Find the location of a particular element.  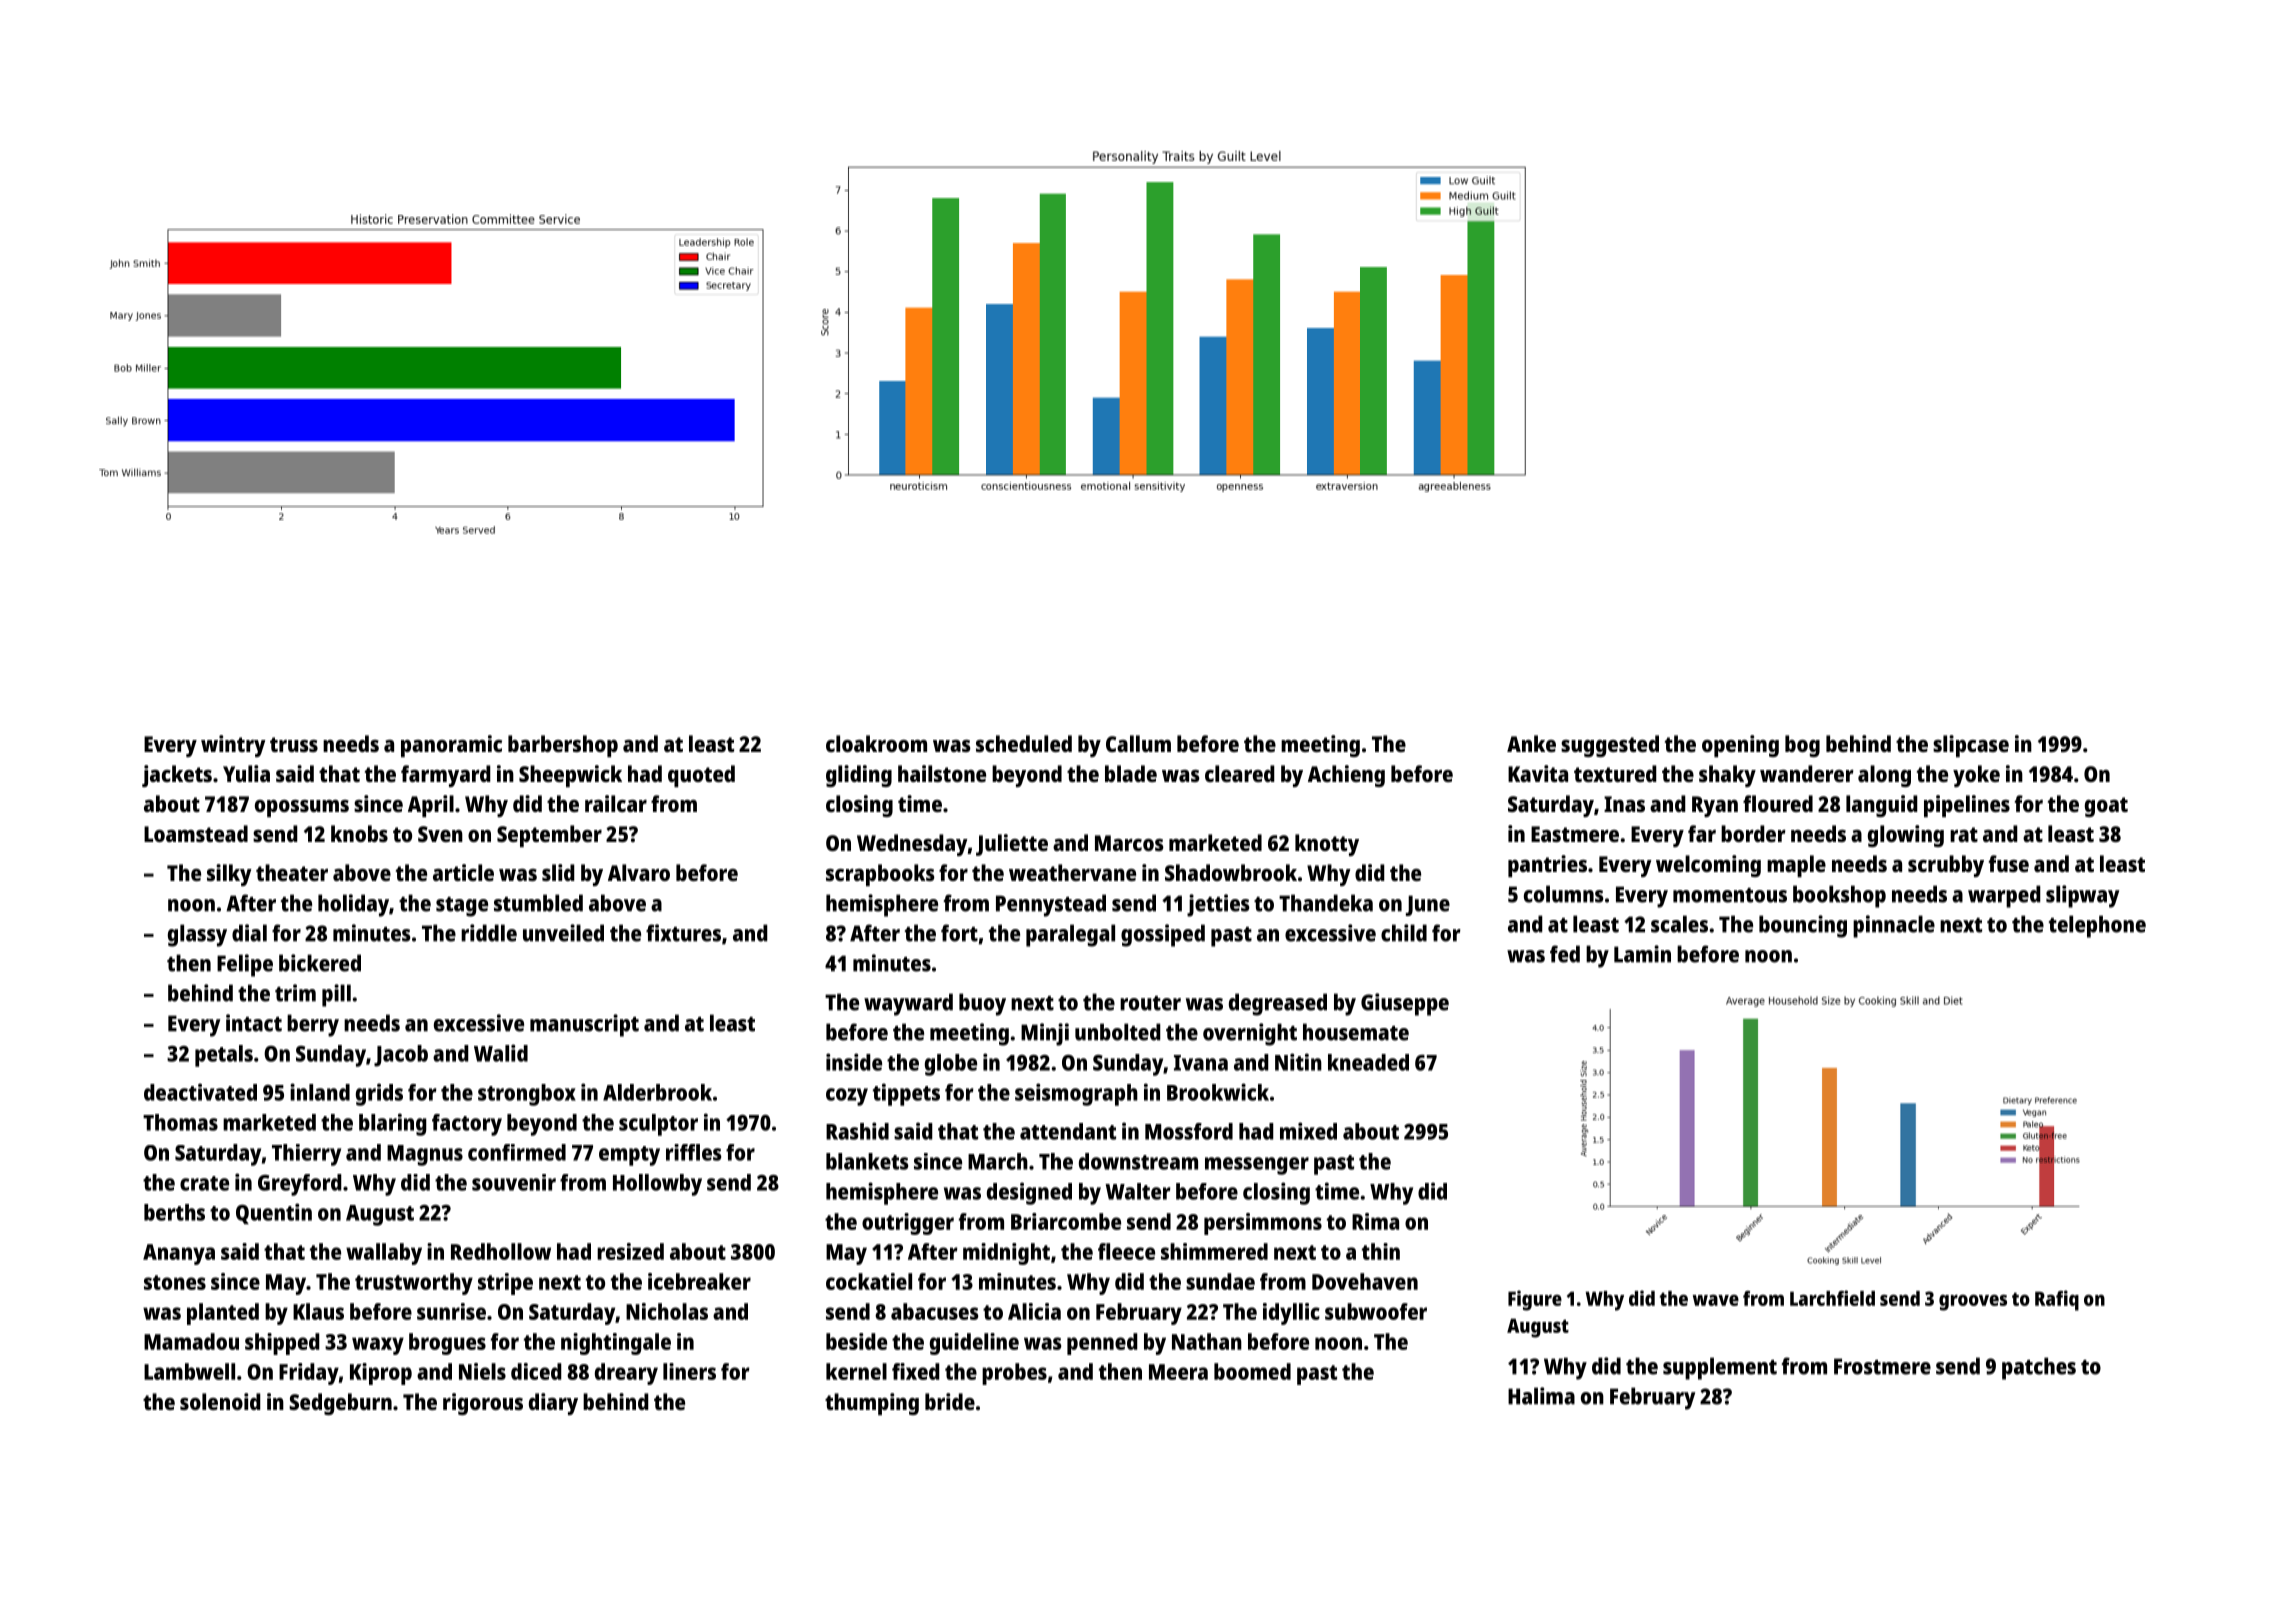

Rafiq is located at coordinates (2057, 1300).
